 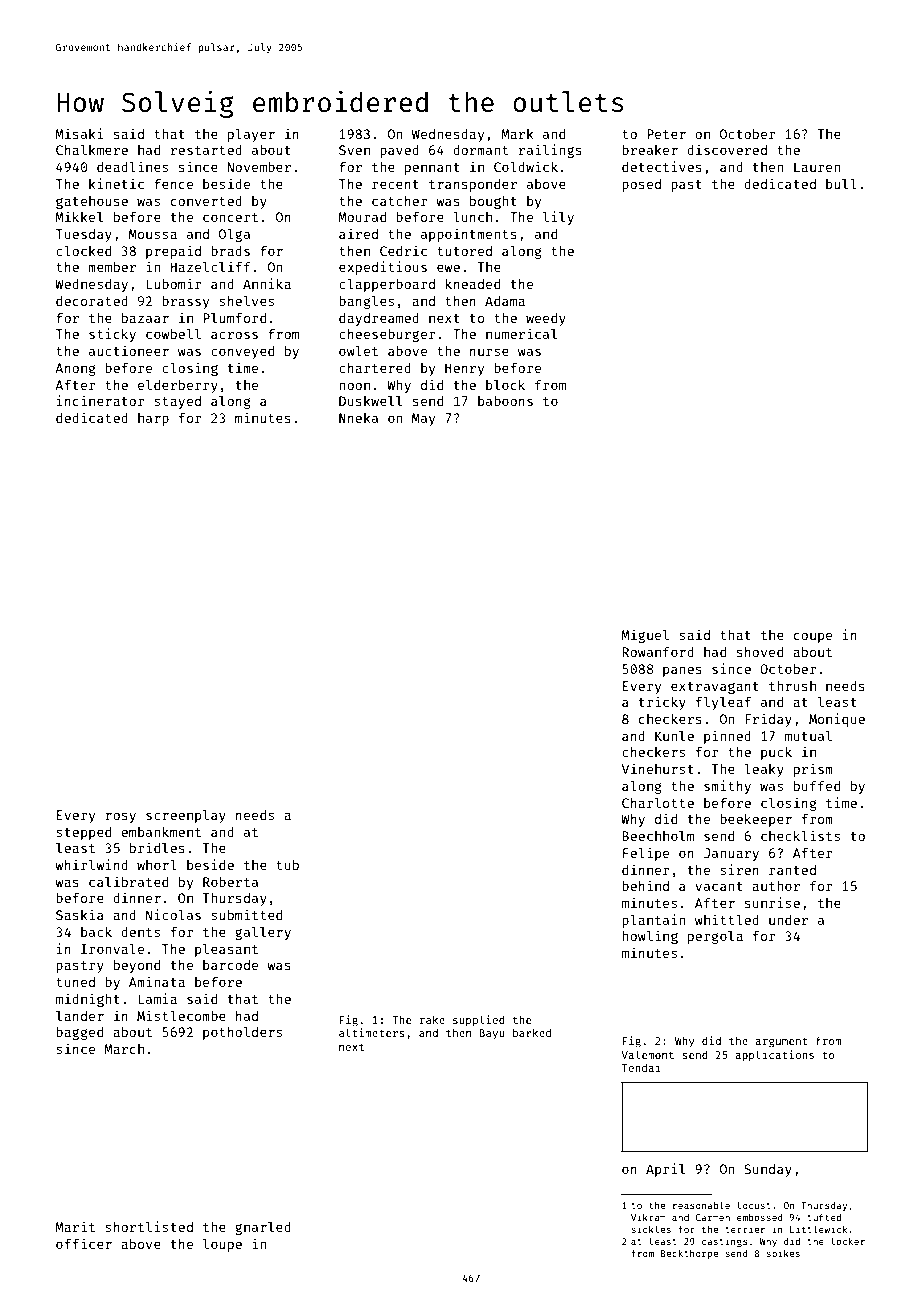 What do you see at coordinates (505, 401) in the document?
I see `baboons` at bounding box center [505, 401].
